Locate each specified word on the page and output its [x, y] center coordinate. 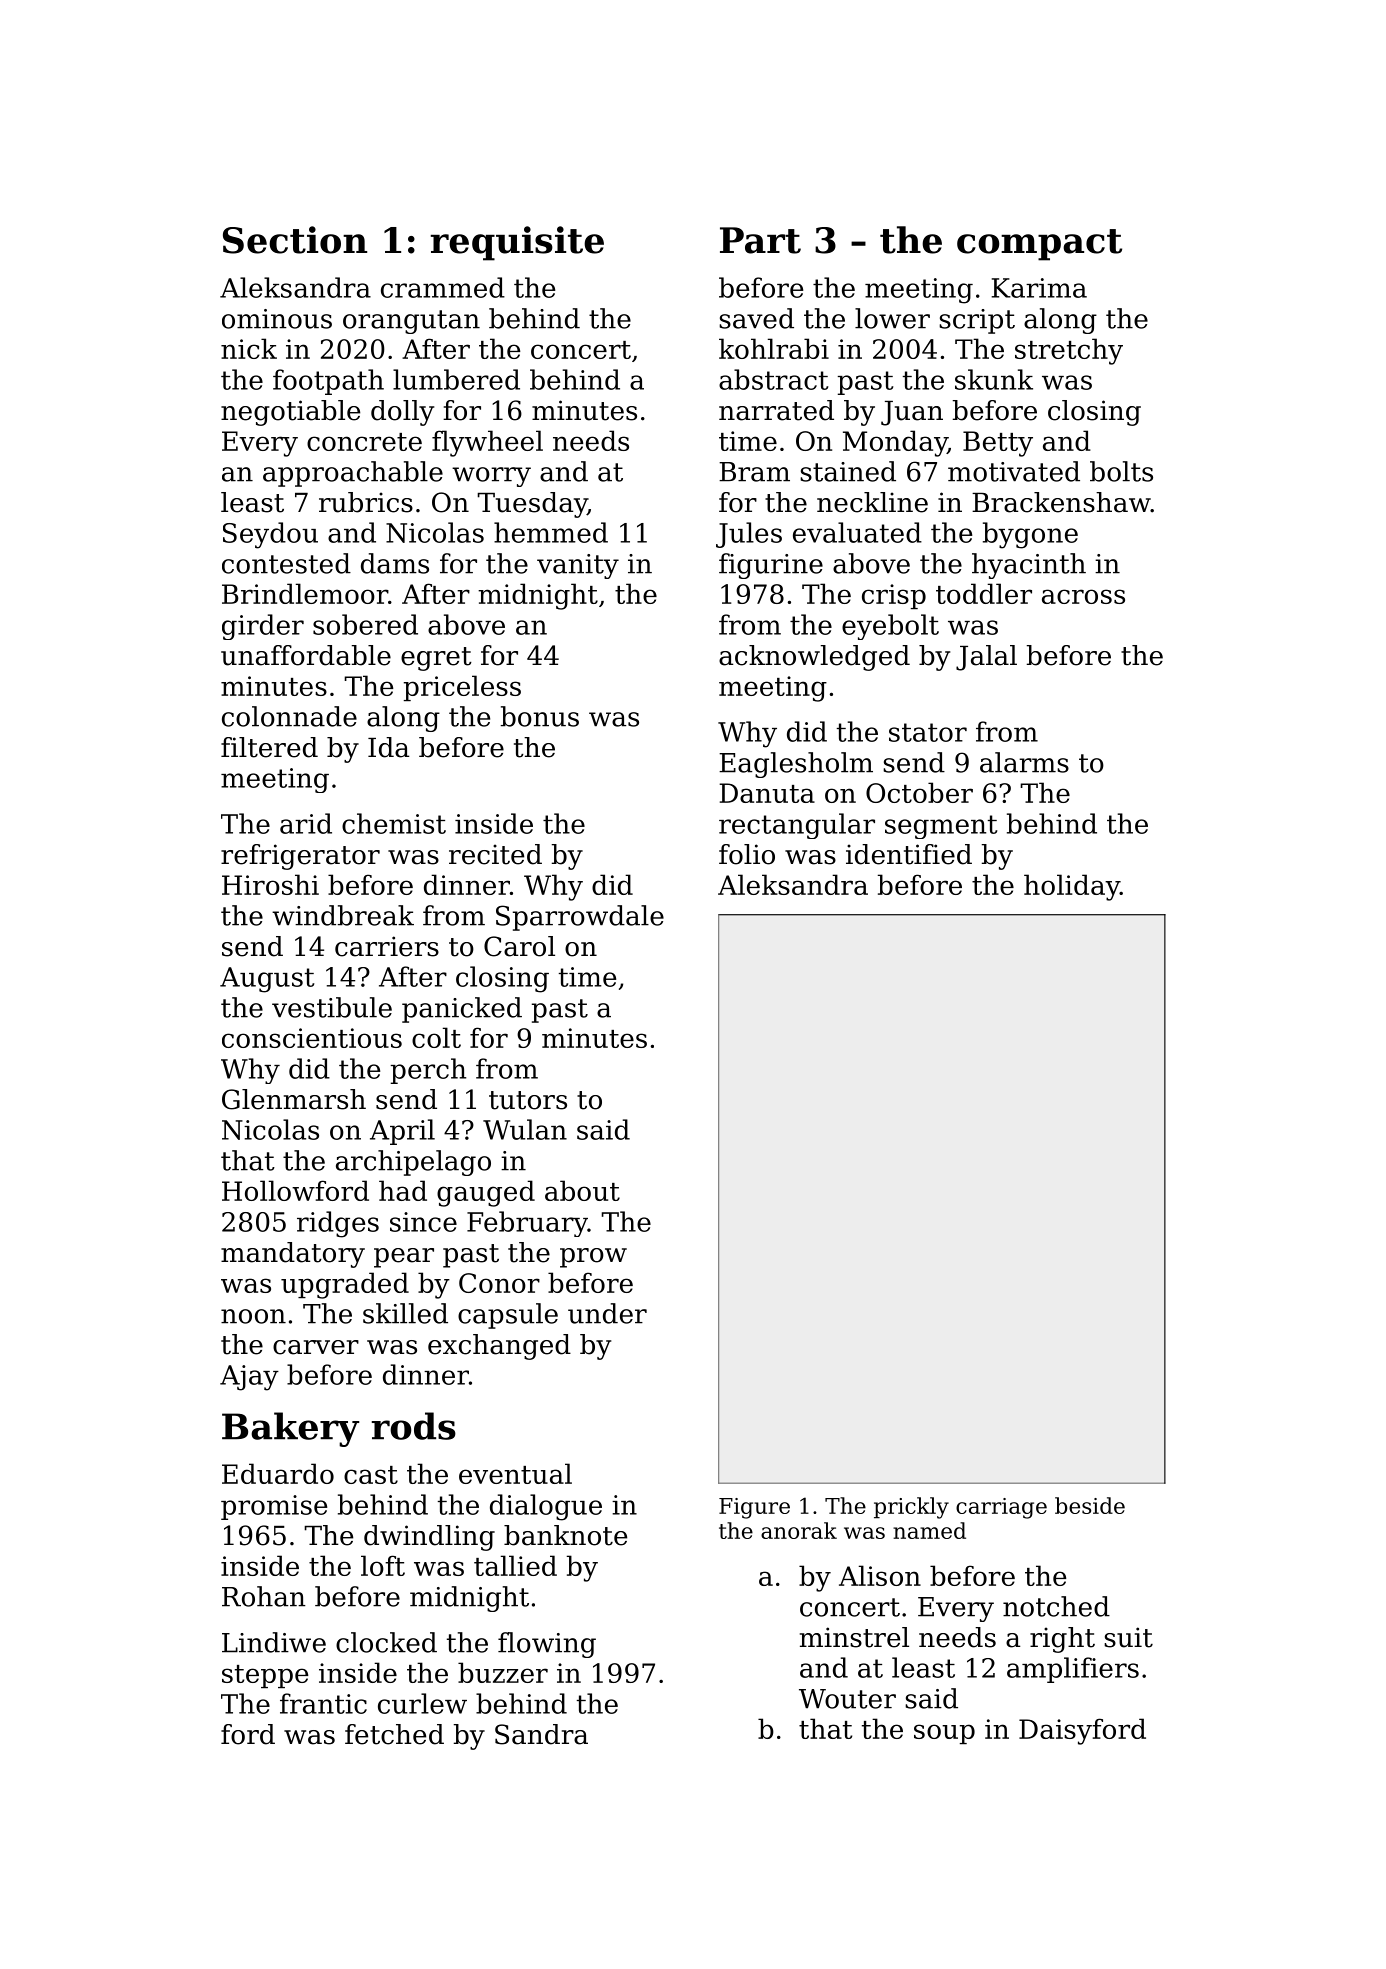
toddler [984, 593]
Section [295, 240]
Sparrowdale [580, 918]
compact [1039, 245]
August [267, 980]
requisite [517, 243]
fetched [394, 1734]
